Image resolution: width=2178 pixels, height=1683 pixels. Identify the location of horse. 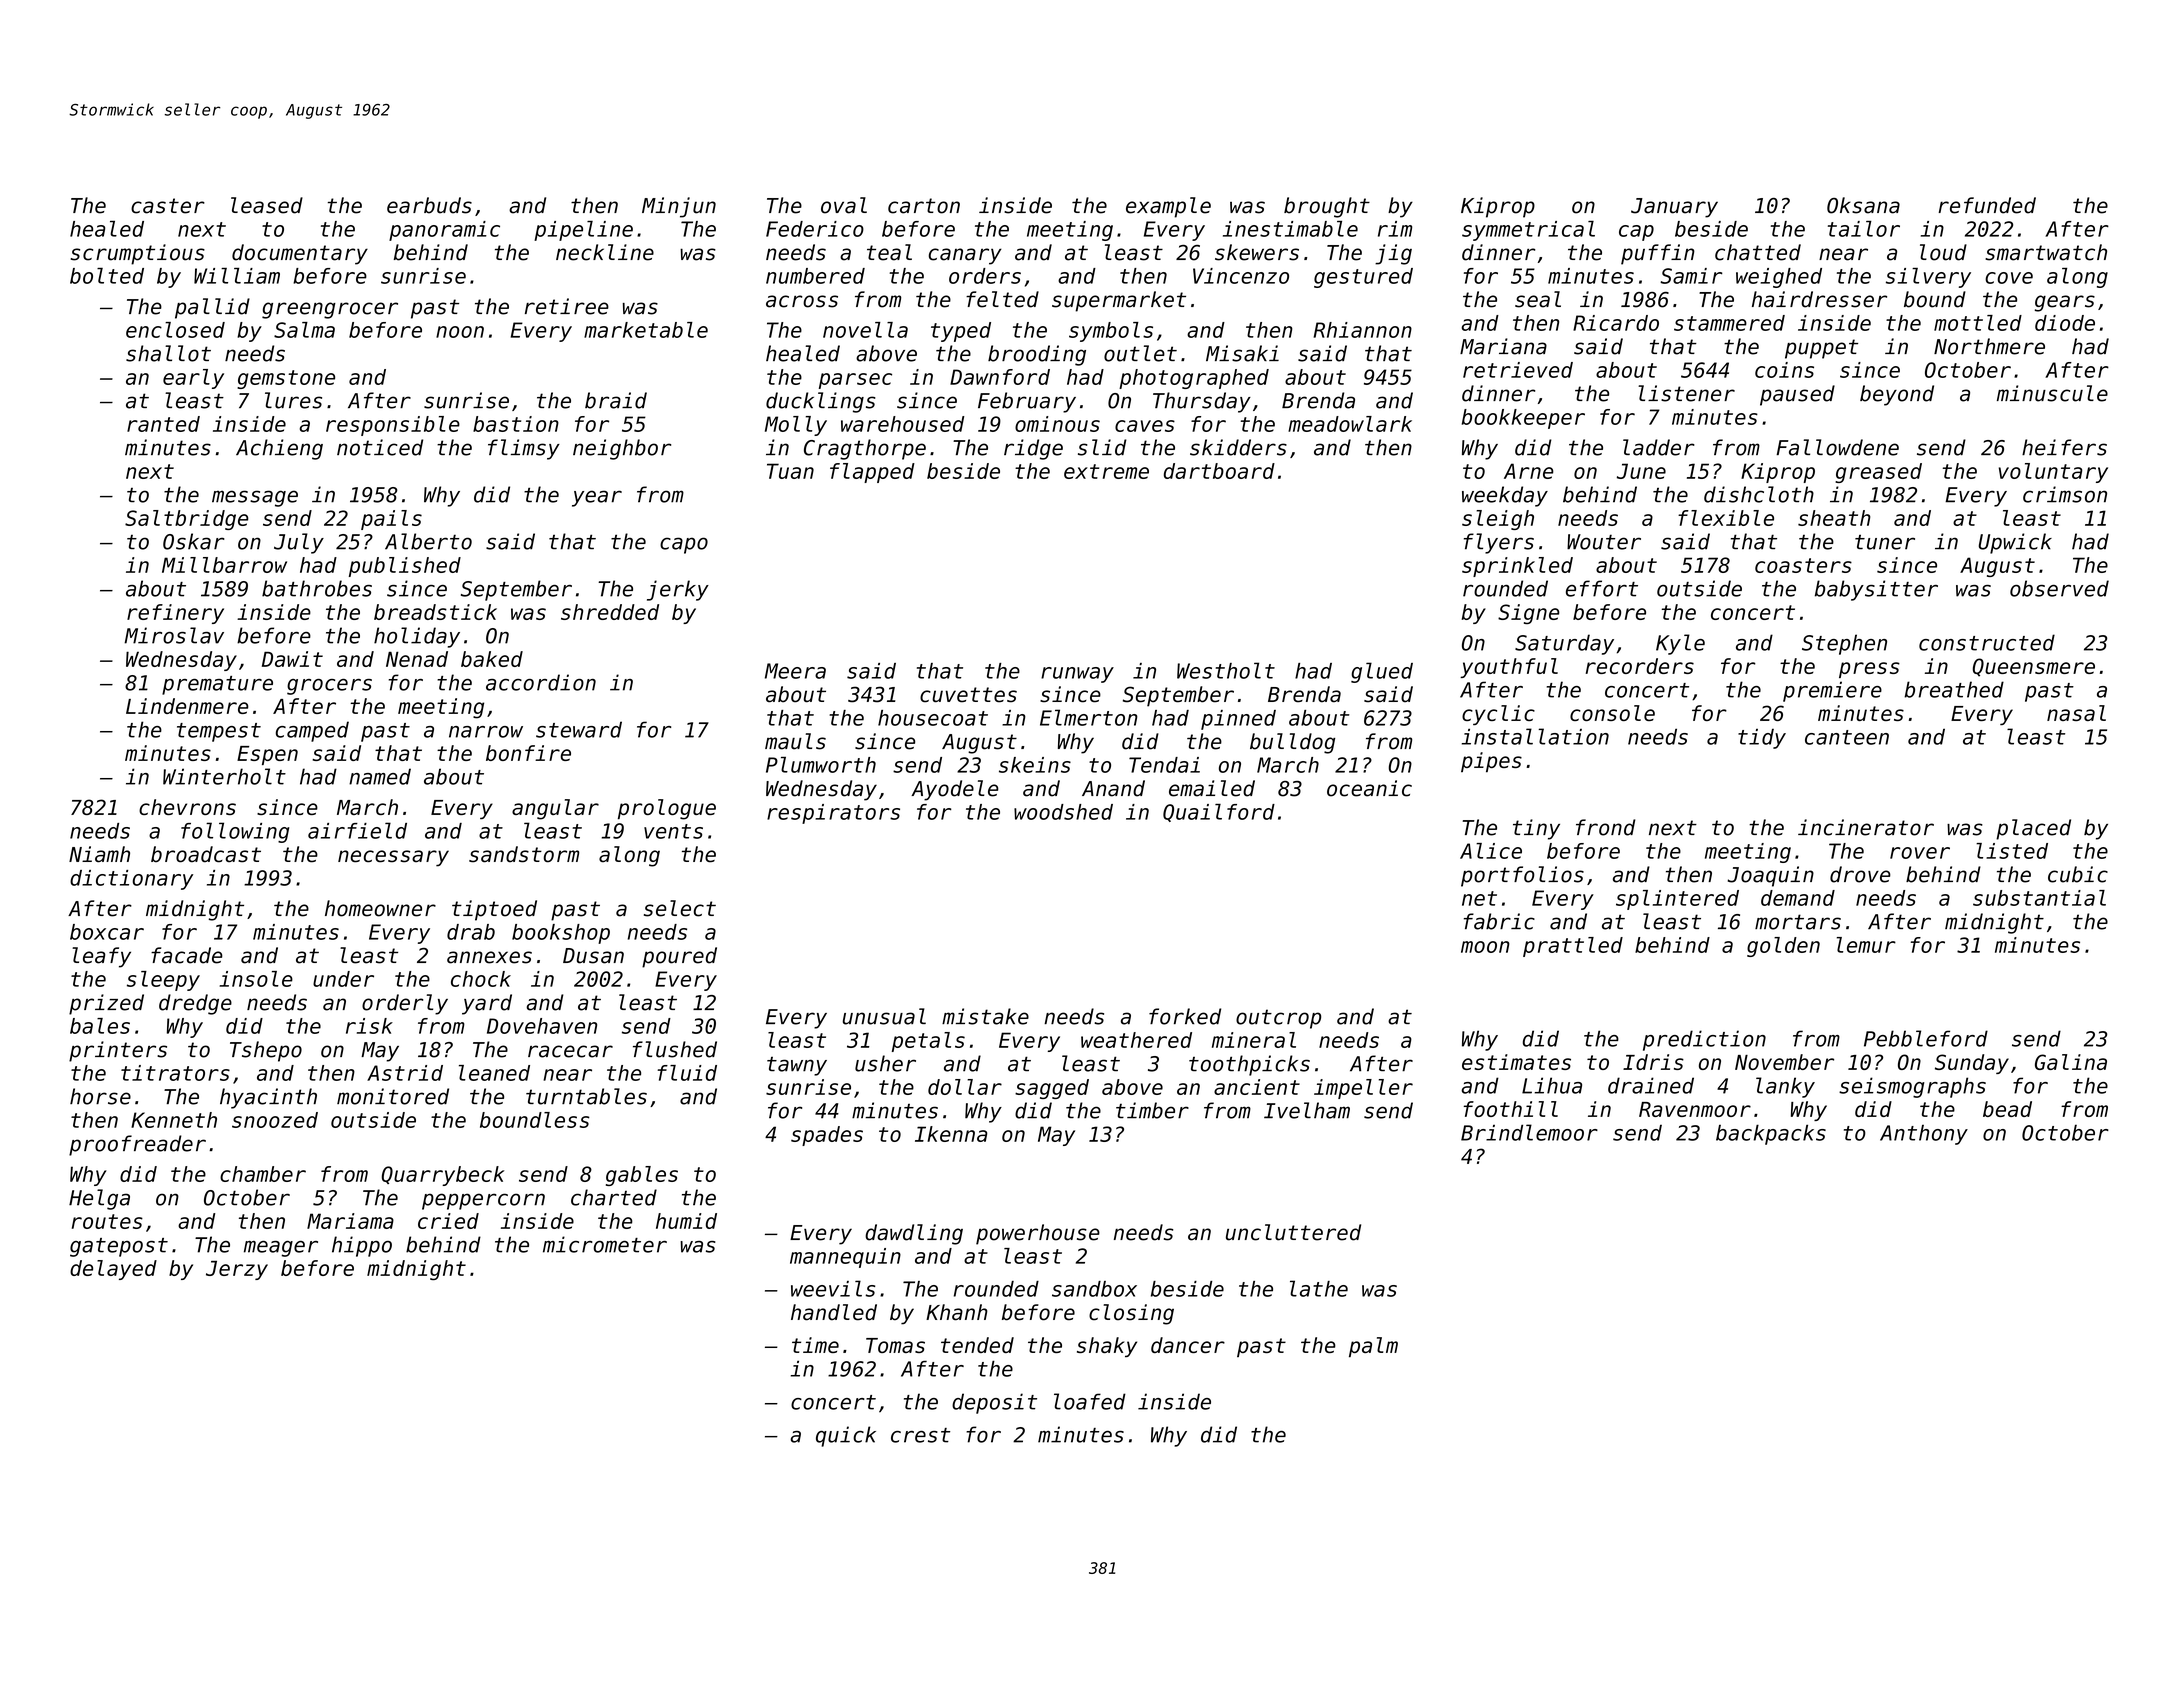
(100, 1096).
